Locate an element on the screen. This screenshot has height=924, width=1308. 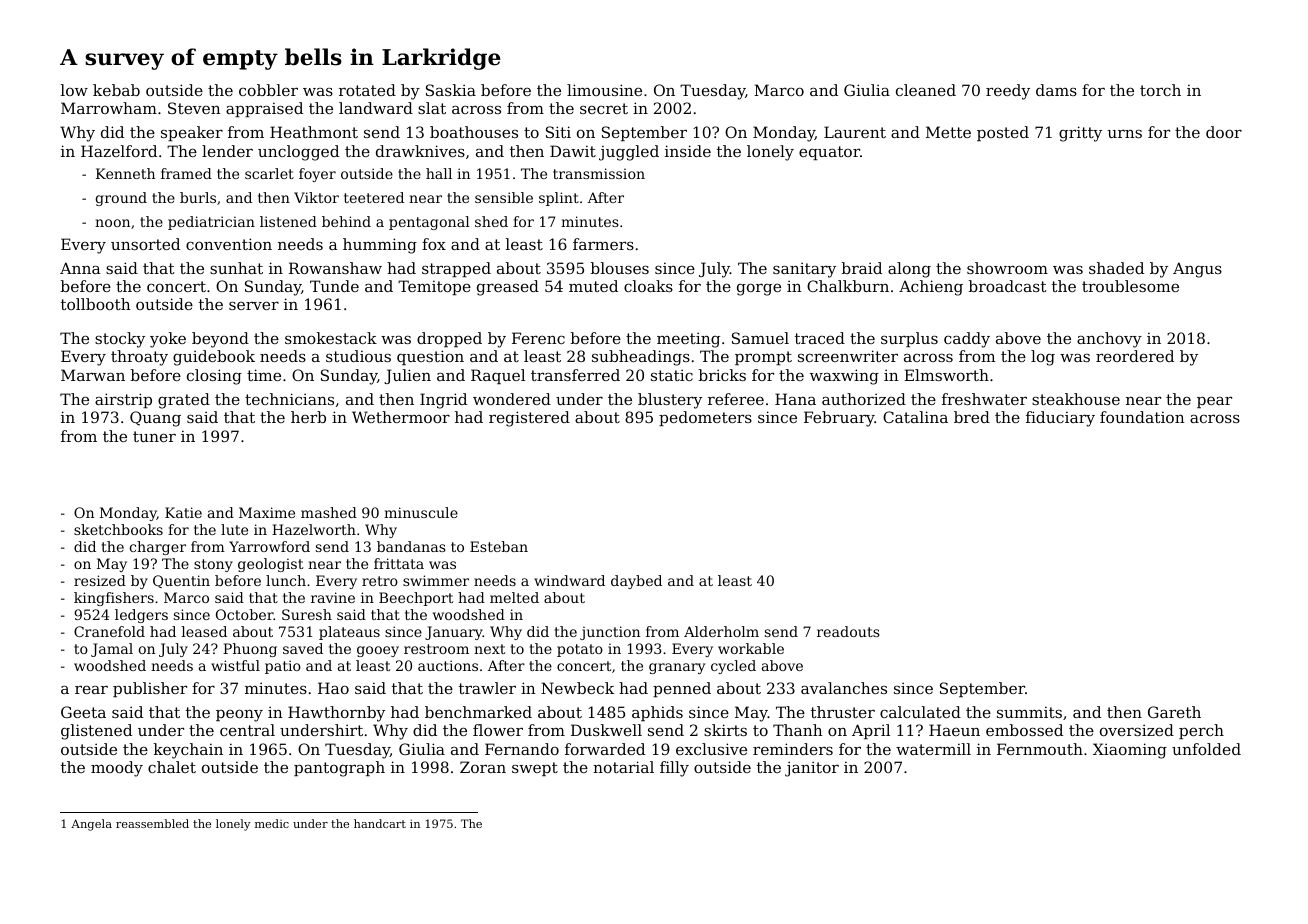
dams is located at coordinates (1056, 90).
